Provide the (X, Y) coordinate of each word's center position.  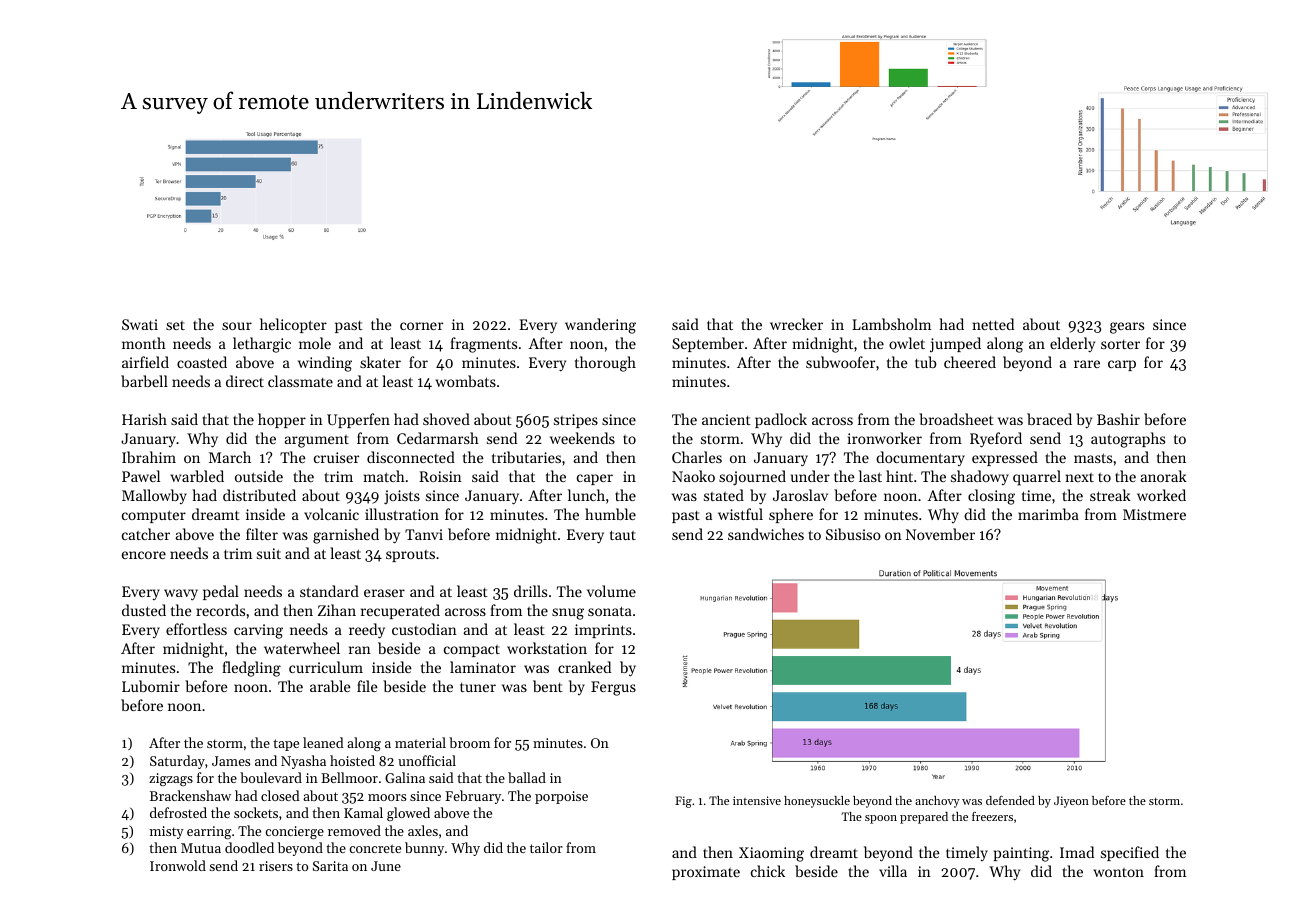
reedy (367, 631)
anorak (1164, 476)
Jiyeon (1071, 802)
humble (610, 514)
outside (259, 476)
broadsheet (956, 419)
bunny (424, 849)
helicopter (293, 325)
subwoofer (840, 362)
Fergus (613, 688)
